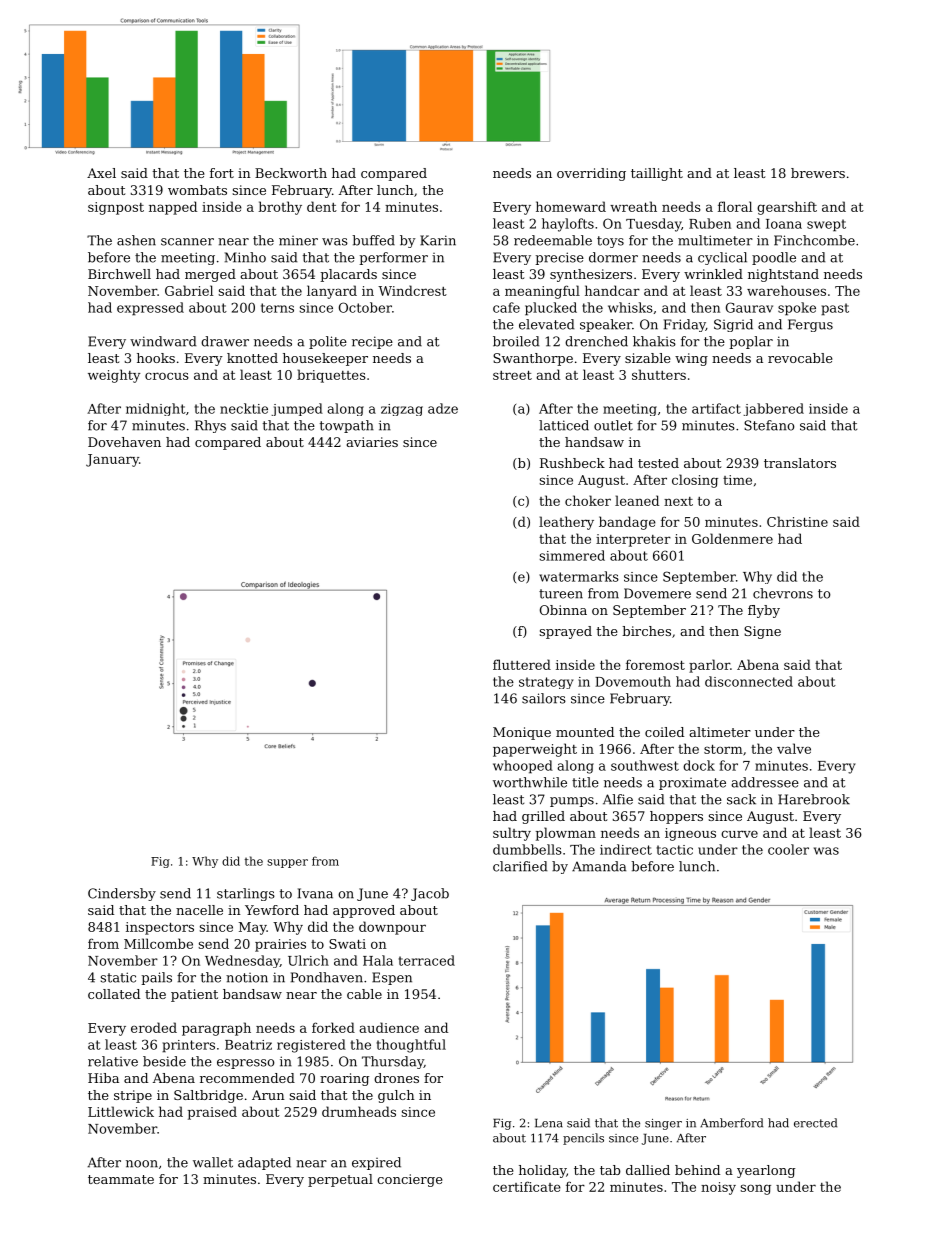 The width and height of the image is (952, 1233). I want to click on thoughtful, so click(411, 1046).
